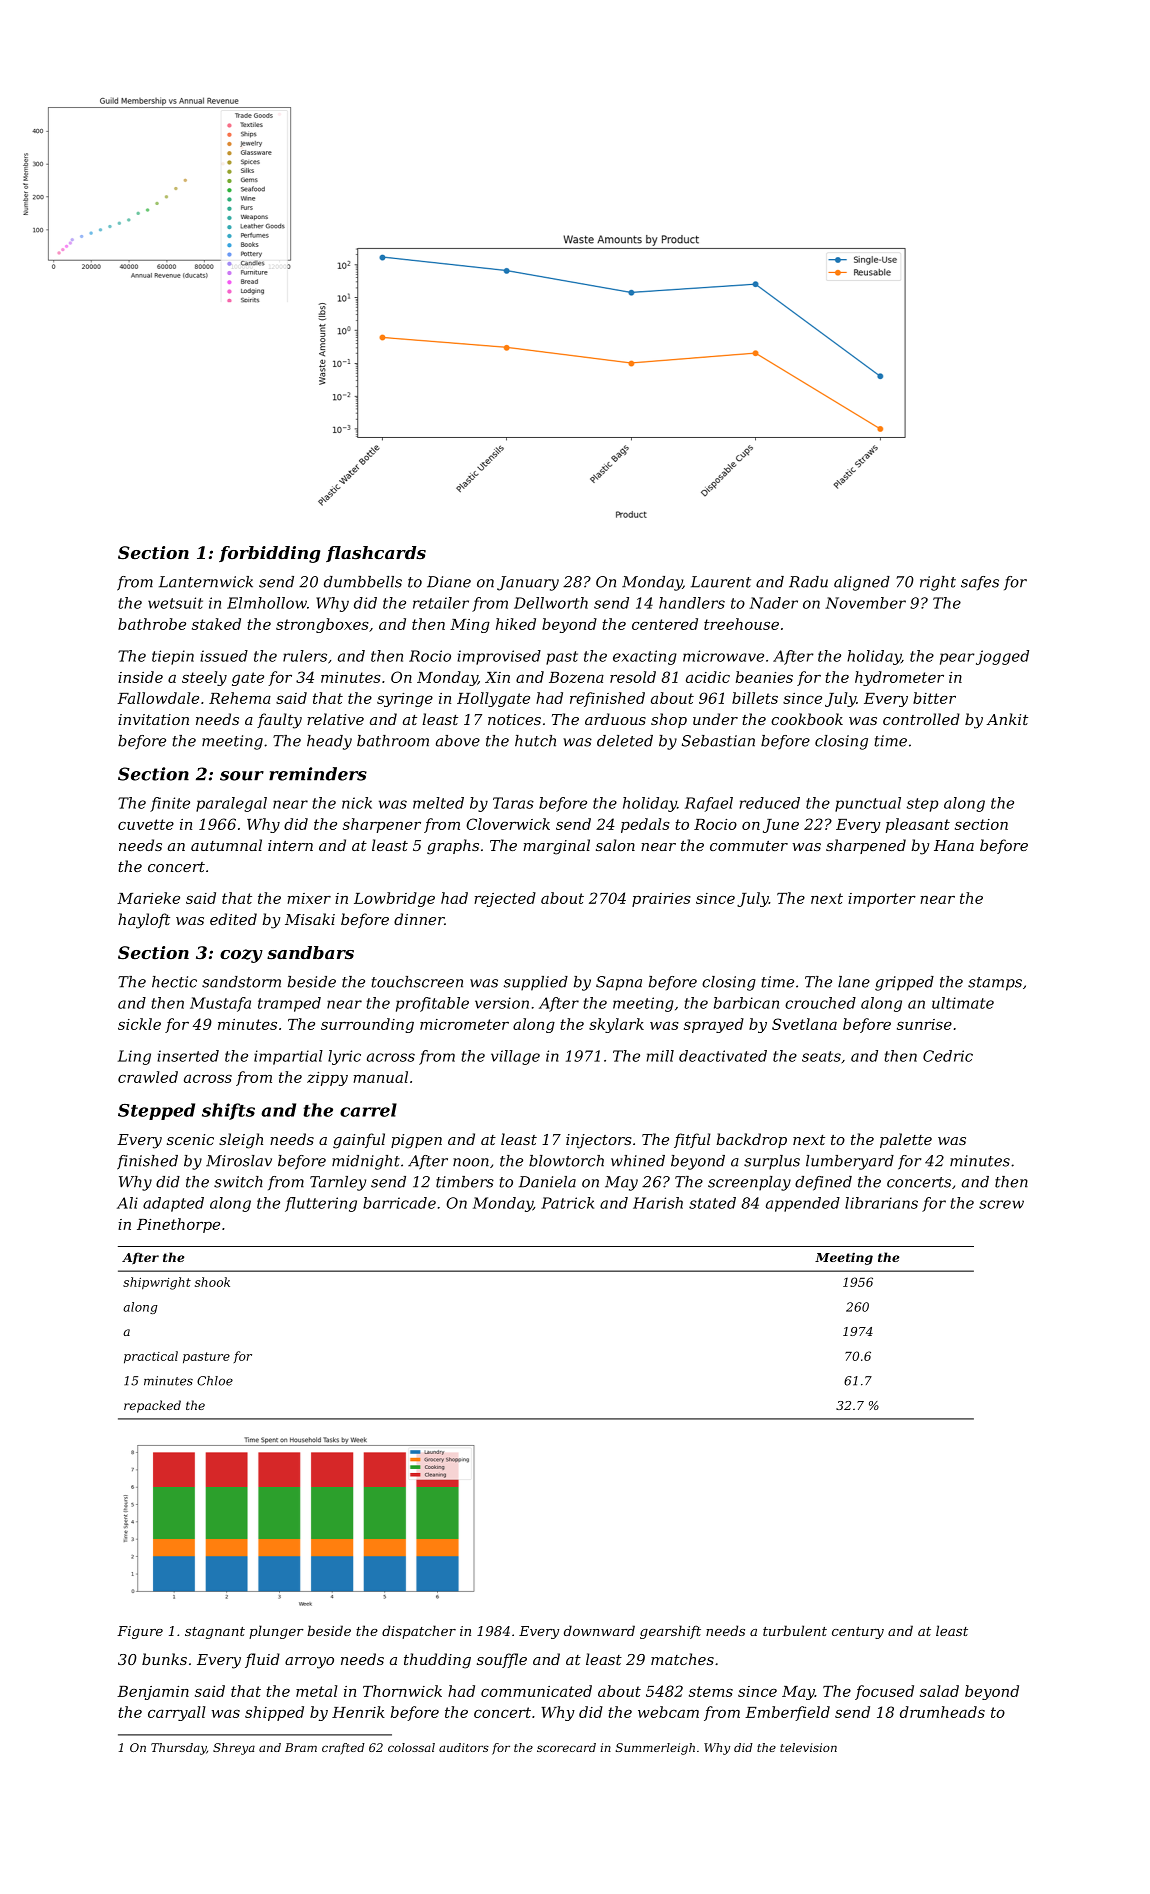  What do you see at coordinates (301, 1747) in the page?
I see `Bram` at bounding box center [301, 1747].
